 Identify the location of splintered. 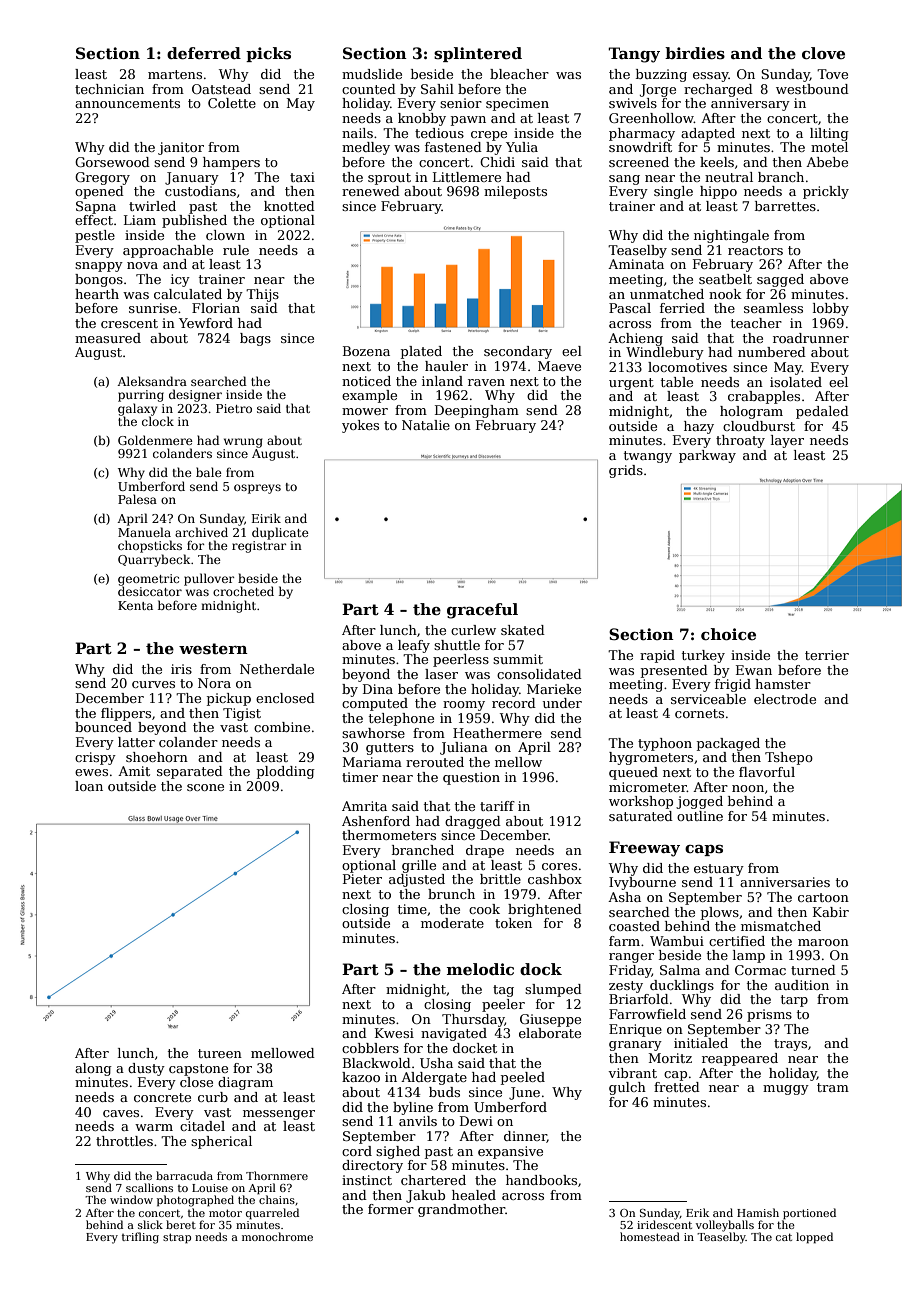
(478, 54).
